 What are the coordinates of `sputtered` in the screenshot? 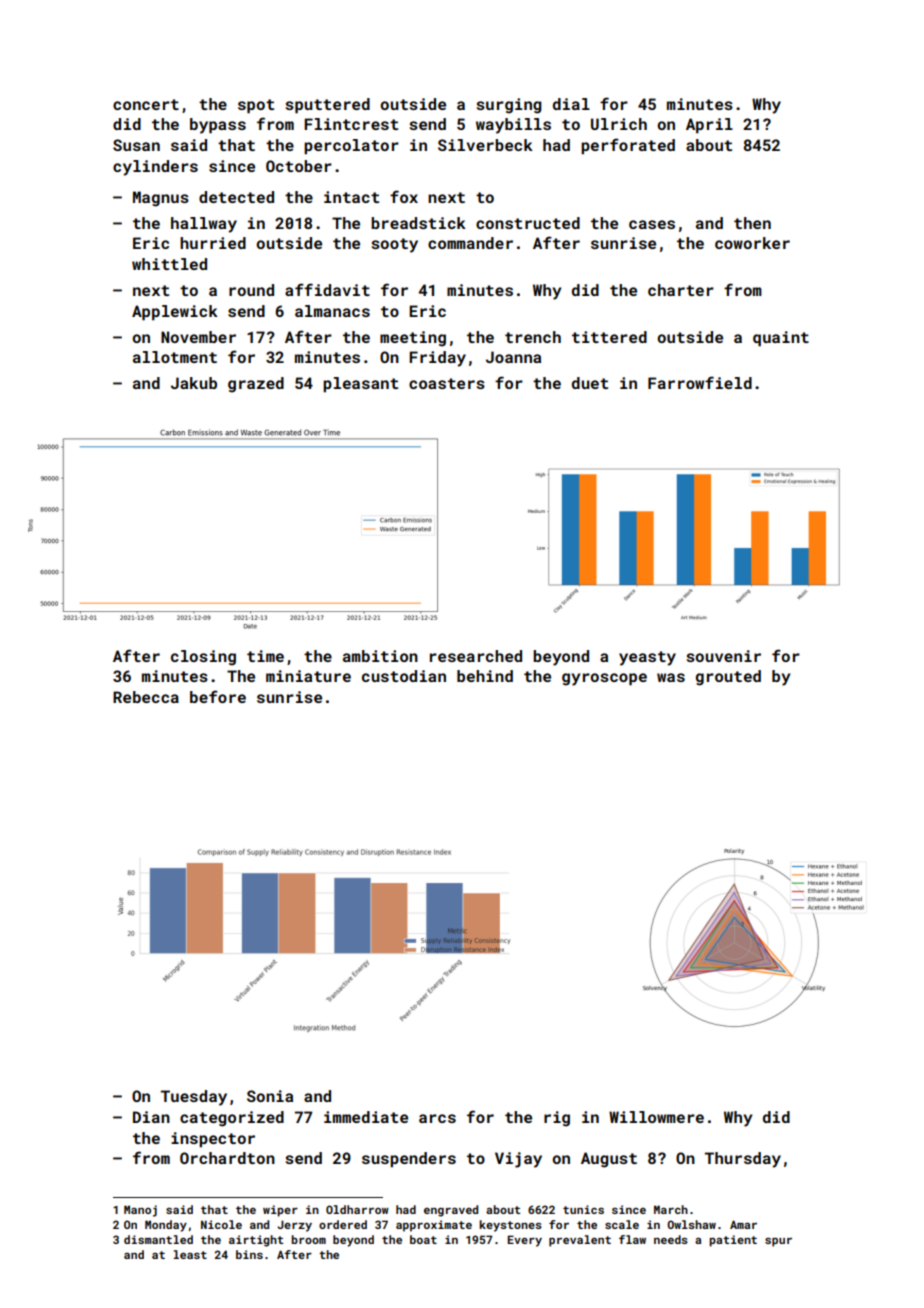 It's located at (327, 106).
